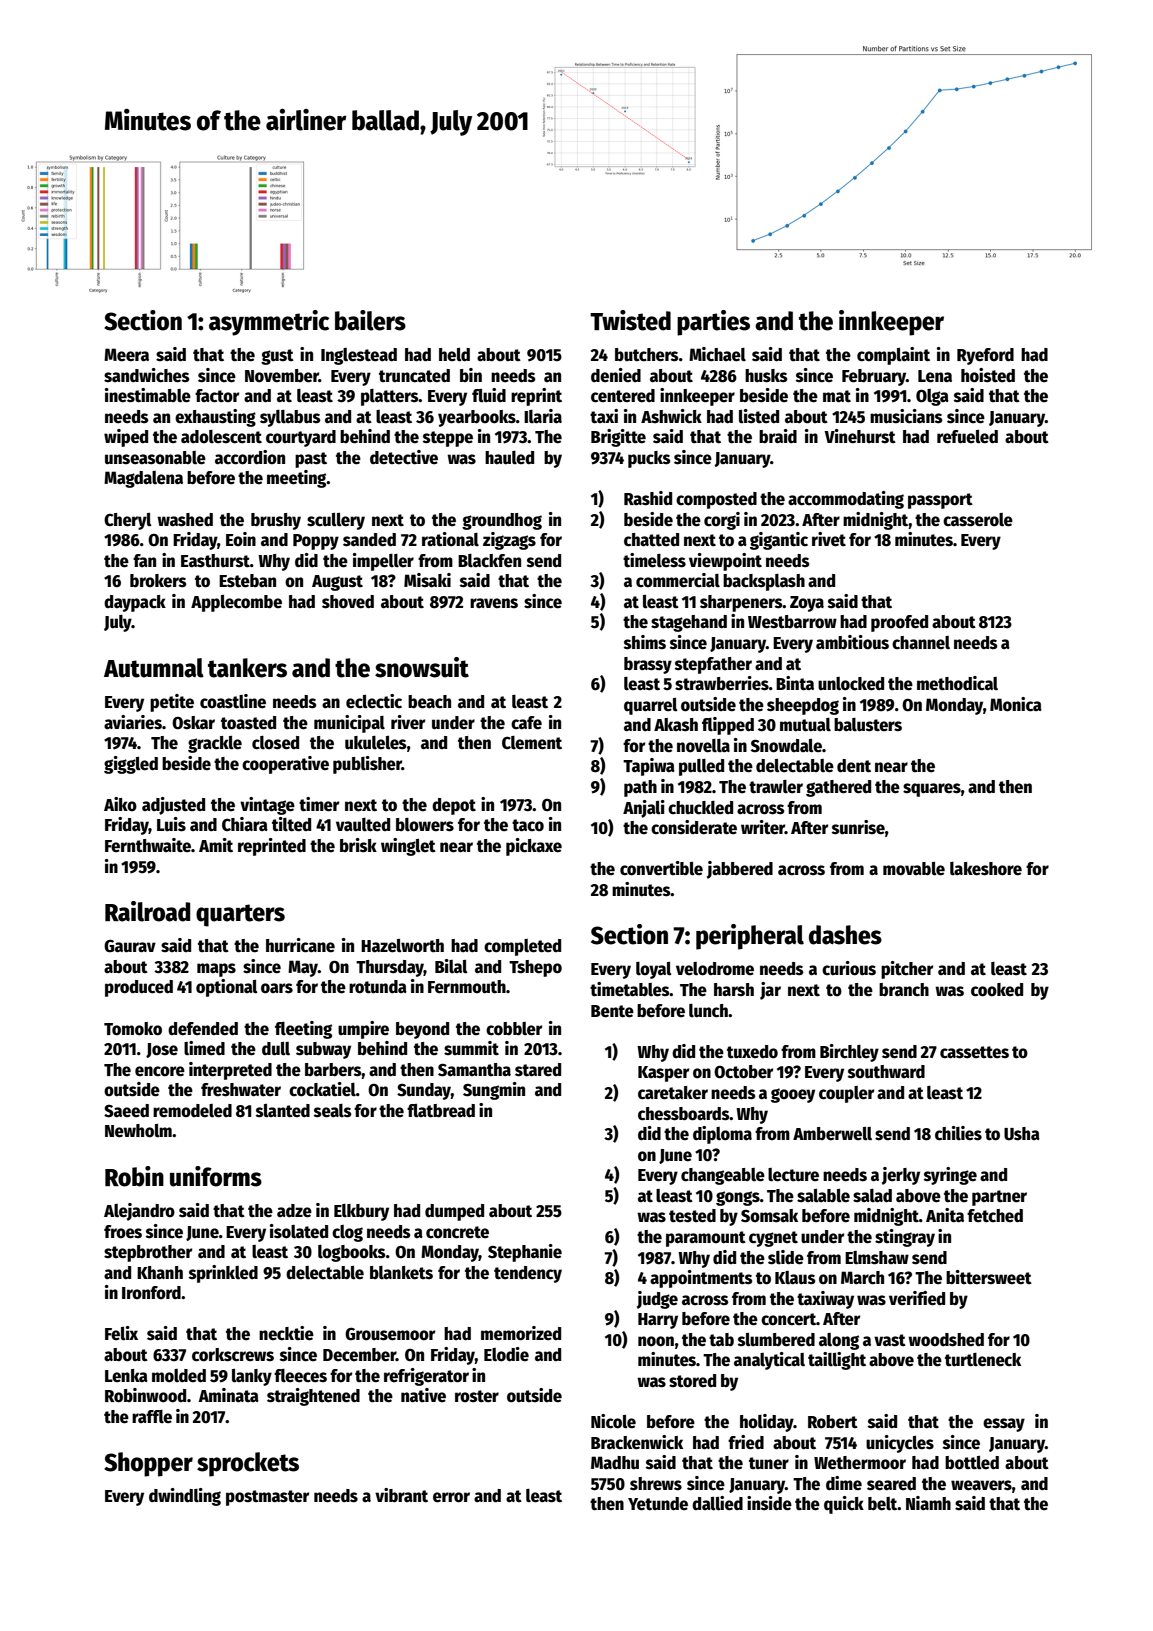 The image size is (1153, 1631). What do you see at coordinates (404, 457) in the document?
I see `detective` at bounding box center [404, 457].
